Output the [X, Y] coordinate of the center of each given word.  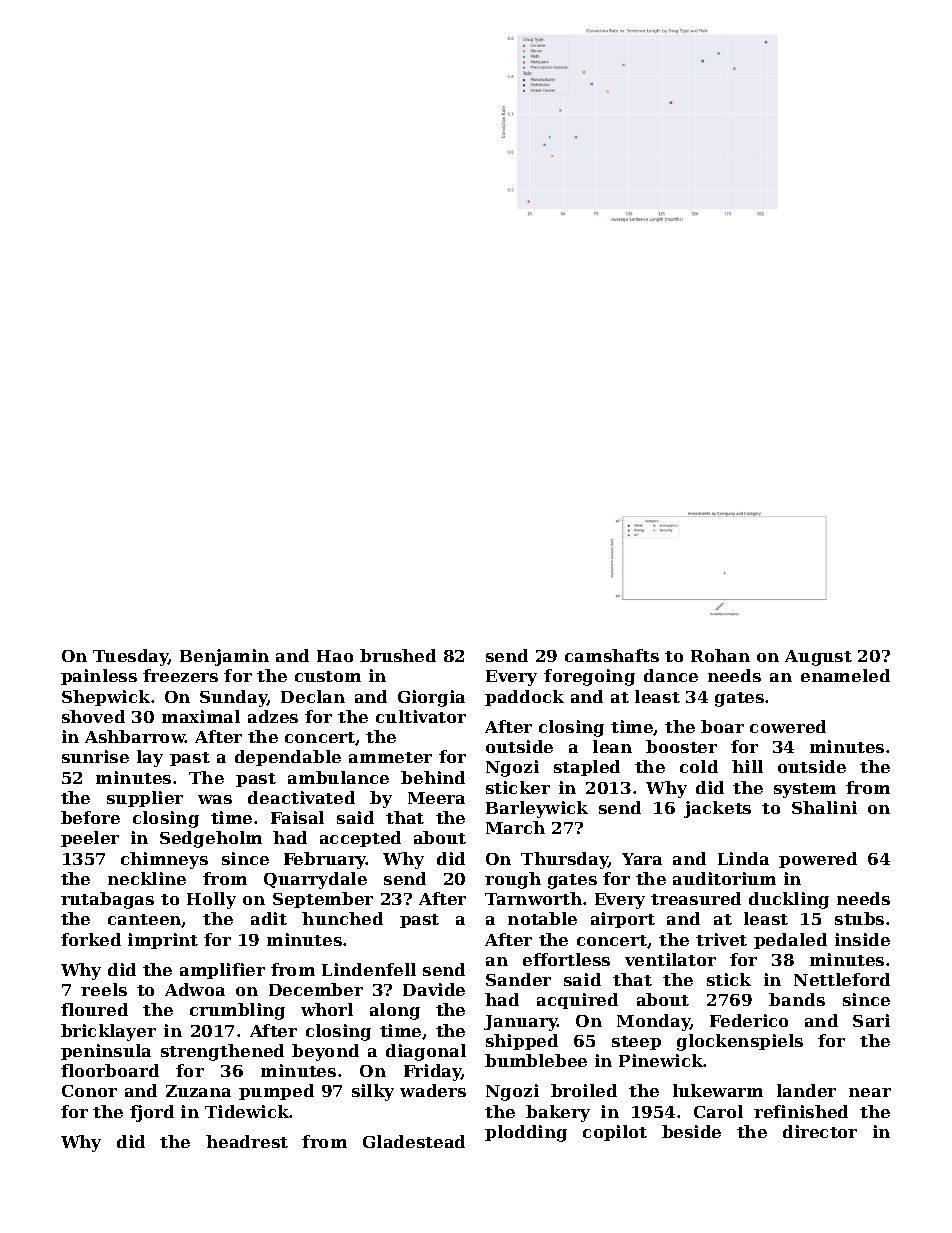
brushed [398, 655]
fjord [152, 1113]
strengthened [222, 1052]
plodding [526, 1133]
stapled [587, 768]
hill [747, 766]
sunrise [95, 756]
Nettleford [842, 979]
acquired [577, 1001]
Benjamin [224, 657]
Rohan [720, 655]
